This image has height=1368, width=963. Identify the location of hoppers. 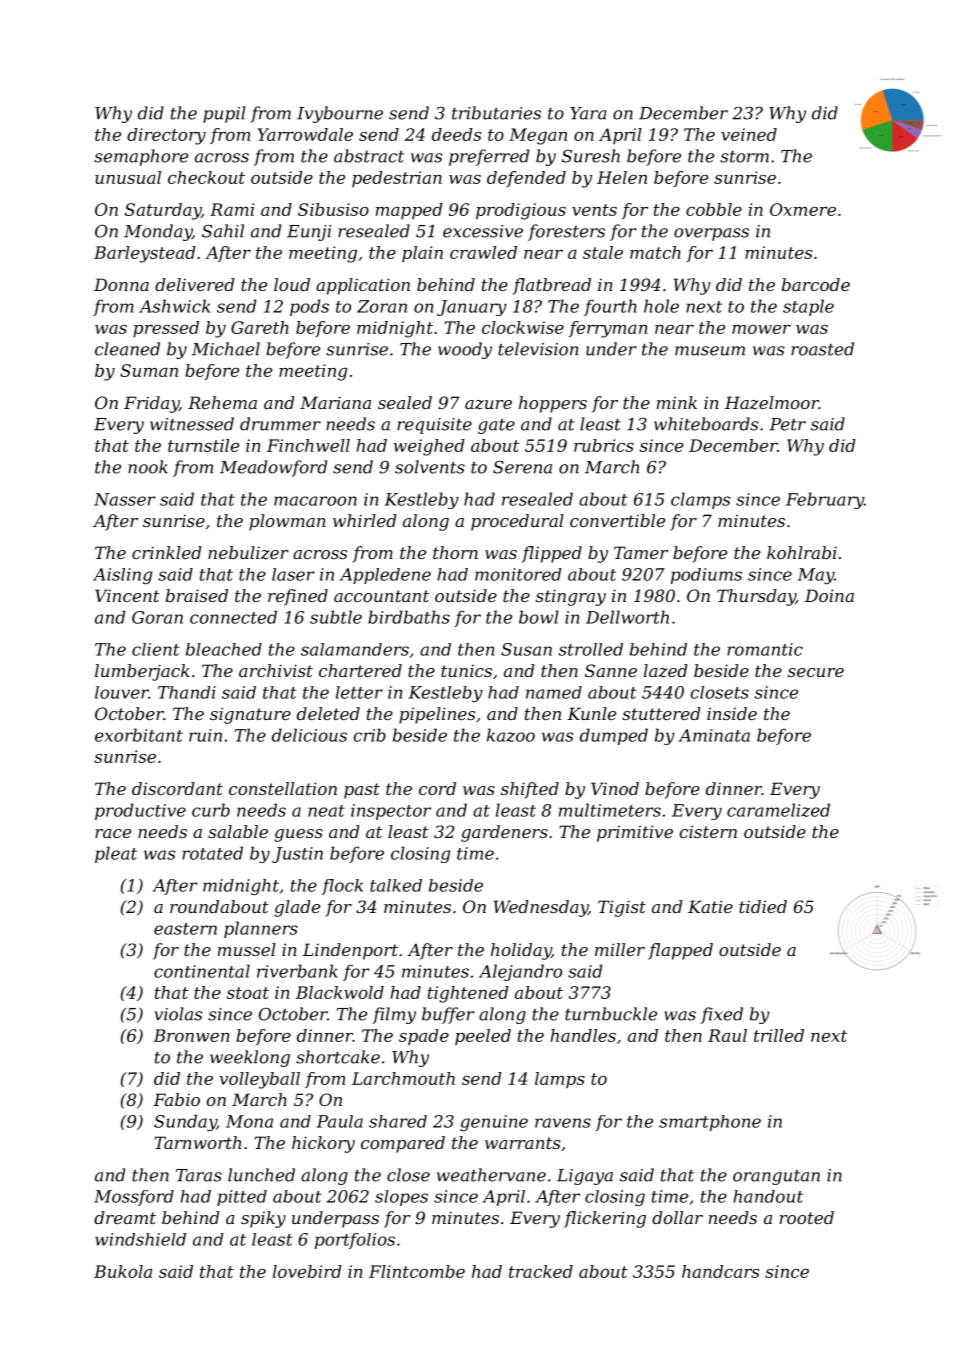
(553, 404).
